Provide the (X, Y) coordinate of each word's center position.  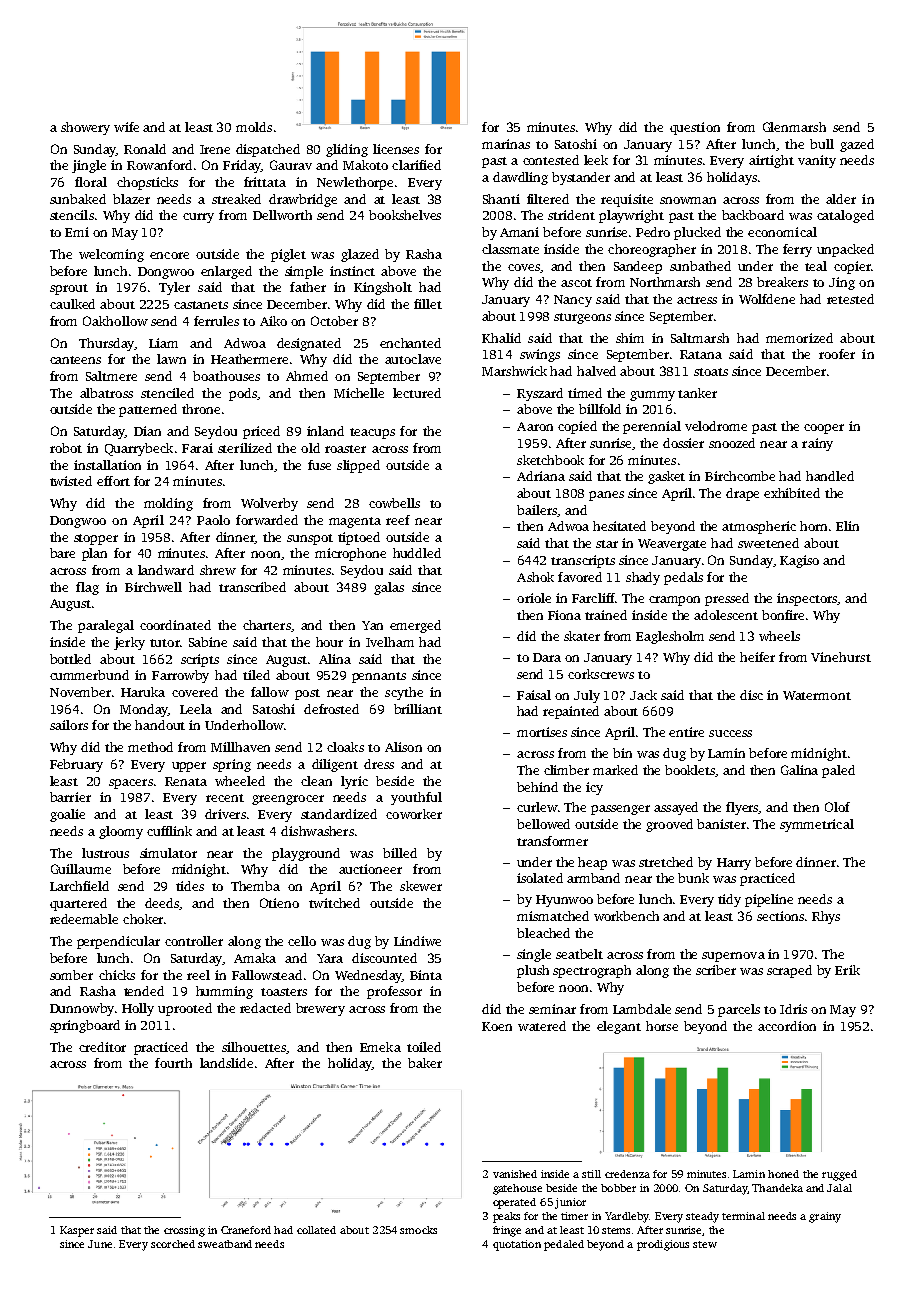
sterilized (245, 448)
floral (91, 182)
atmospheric (759, 527)
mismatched (553, 916)
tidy (729, 900)
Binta (426, 975)
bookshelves (405, 215)
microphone (350, 554)
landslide (226, 1063)
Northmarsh (665, 282)
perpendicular (118, 942)
